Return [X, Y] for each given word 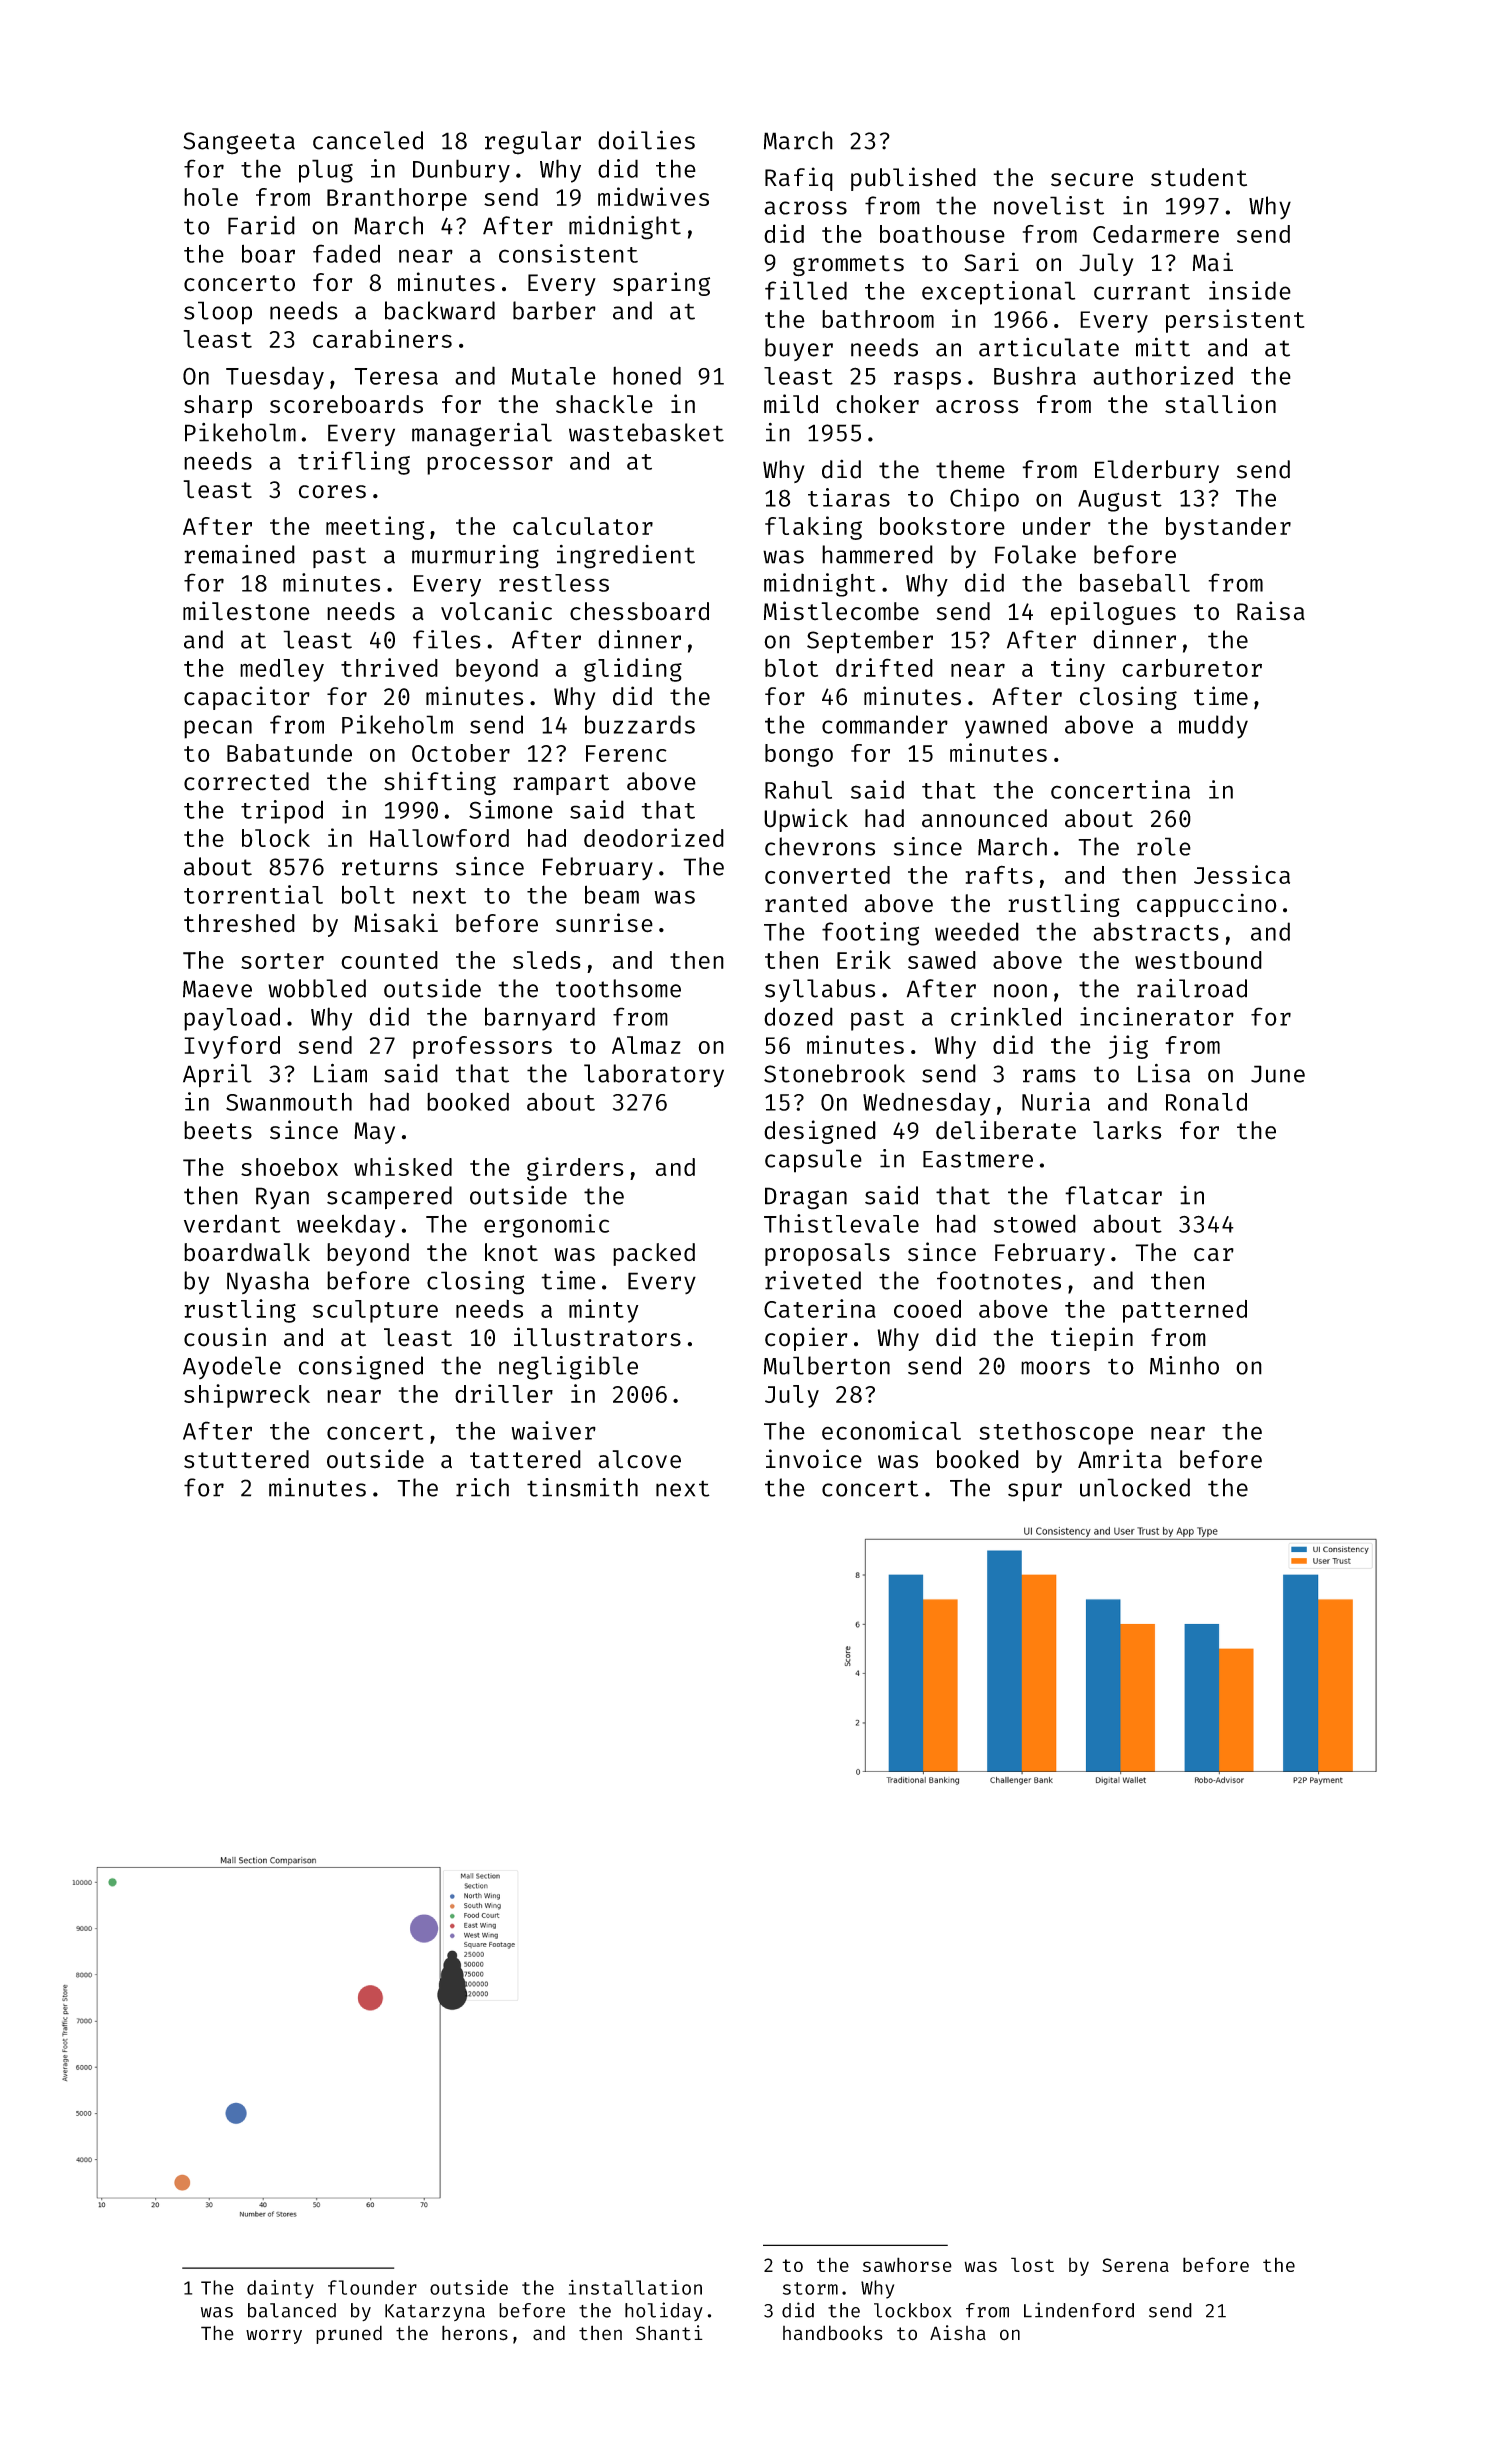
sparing [661, 284]
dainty [280, 2289]
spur [1035, 1492]
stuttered [246, 1459]
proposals [827, 1254]
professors [482, 1047]
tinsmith [582, 1487]
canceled [368, 140]
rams [1049, 1076]
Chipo [984, 500]
